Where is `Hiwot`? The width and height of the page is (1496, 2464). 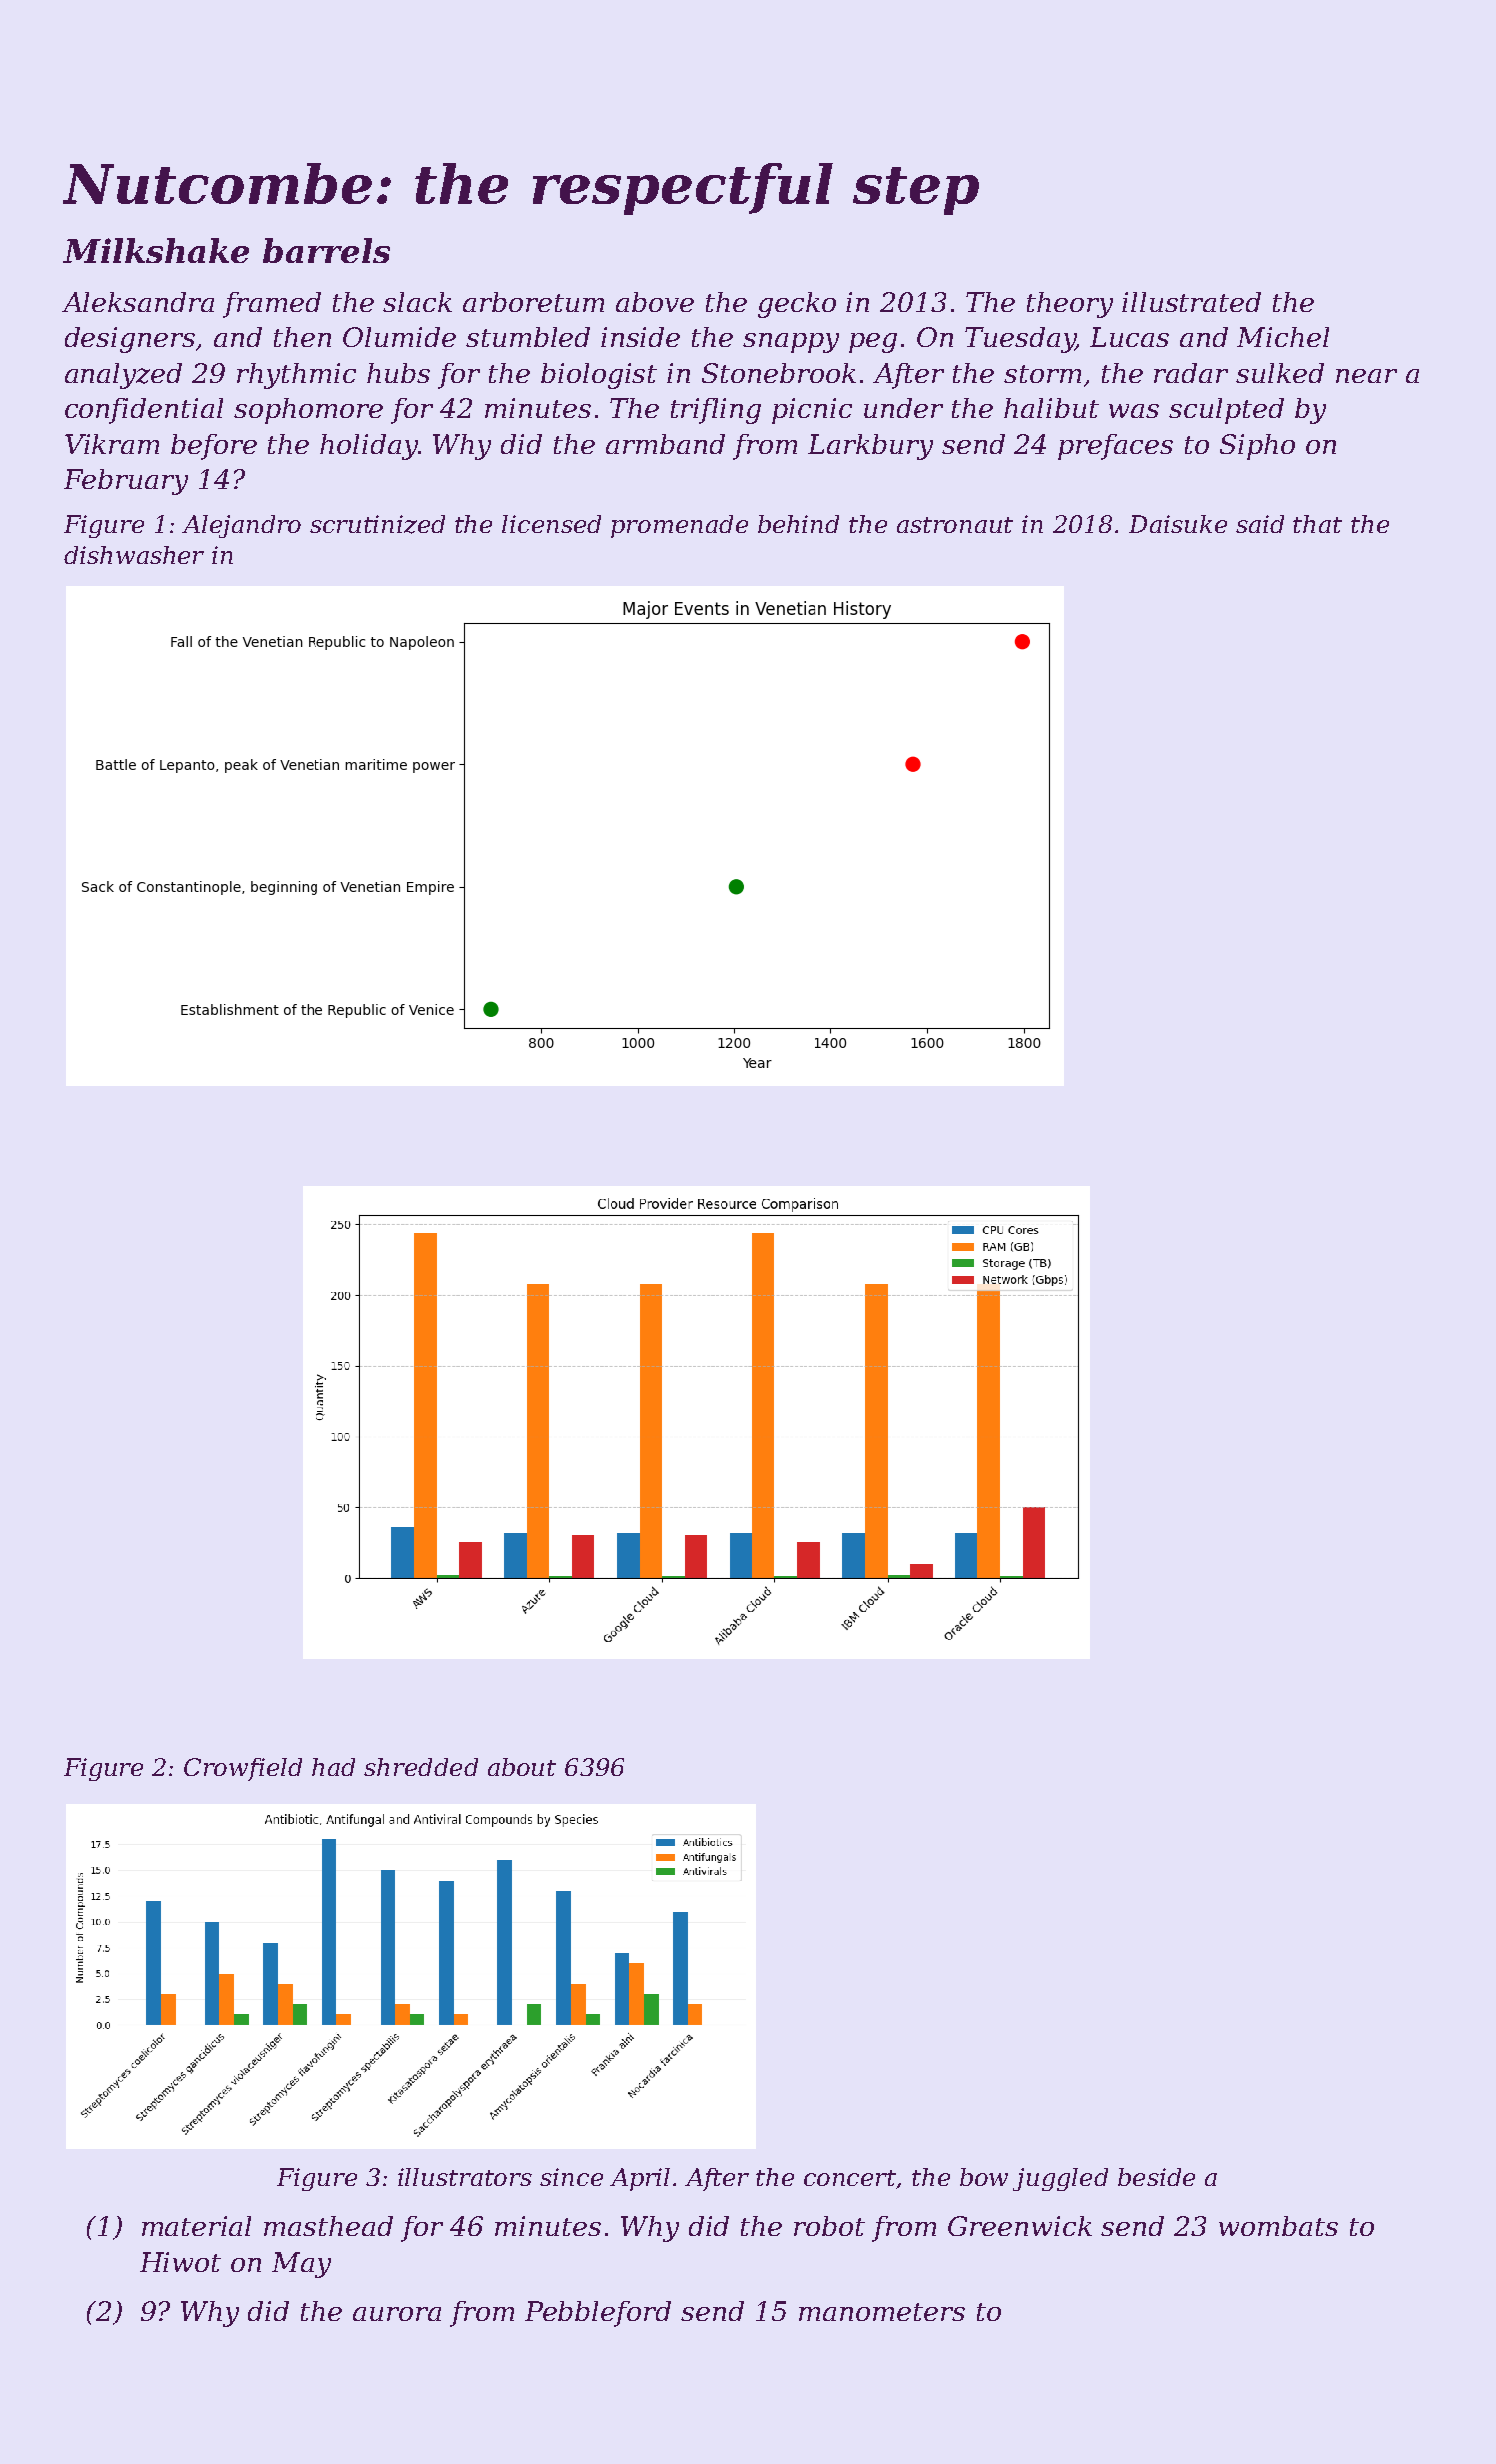
Hiwot is located at coordinates (180, 2262).
